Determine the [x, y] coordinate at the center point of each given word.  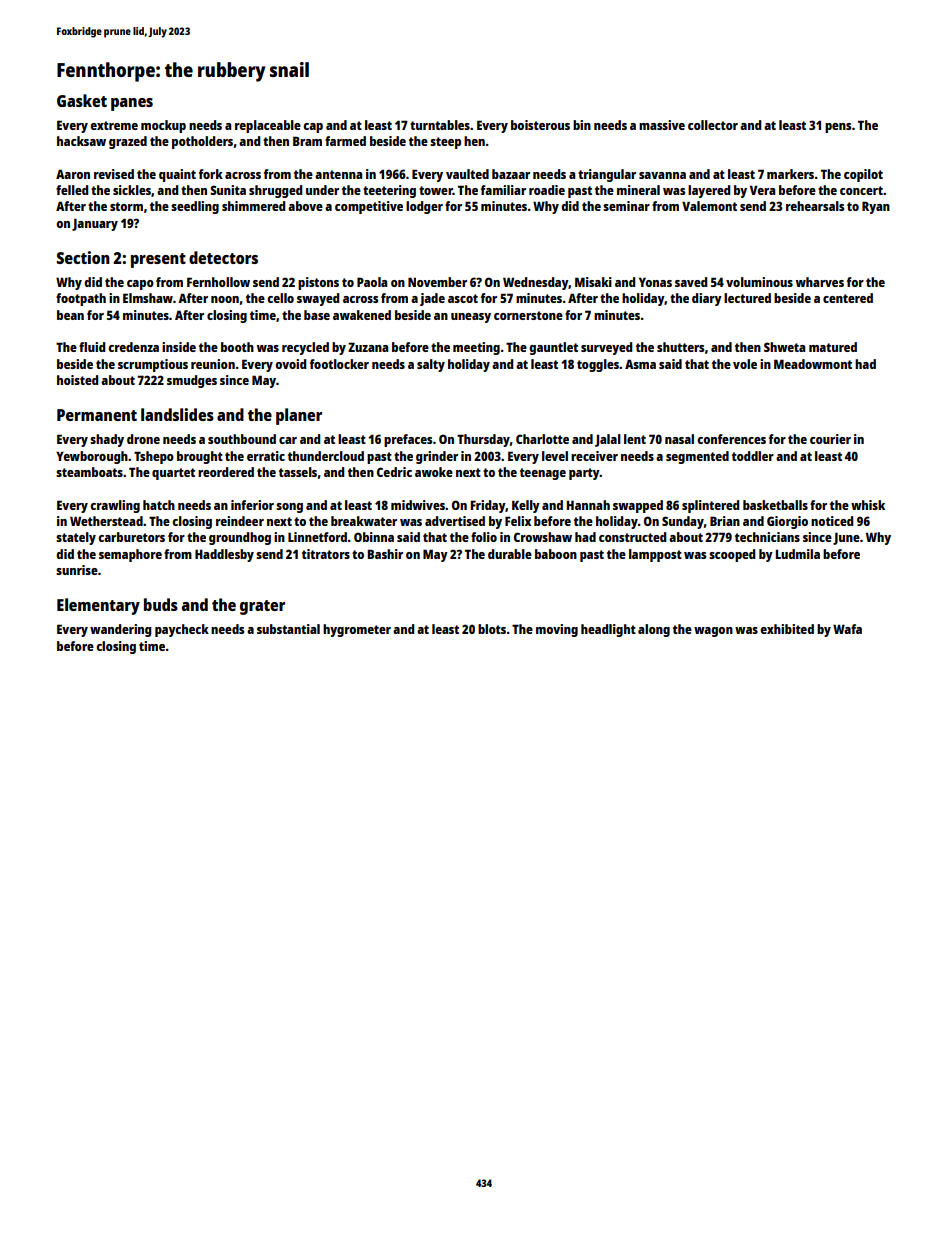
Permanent [97, 415]
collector [713, 125]
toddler [753, 456]
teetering [389, 191]
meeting [476, 348]
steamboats [89, 472]
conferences [731, 439]
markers [790, 174]
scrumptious [153, 365]
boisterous [540, 125]
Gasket [82, 100]
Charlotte [542, 439]
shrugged [275, 191]
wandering [120, 630]
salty [431, 365]
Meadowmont [813, 364]
